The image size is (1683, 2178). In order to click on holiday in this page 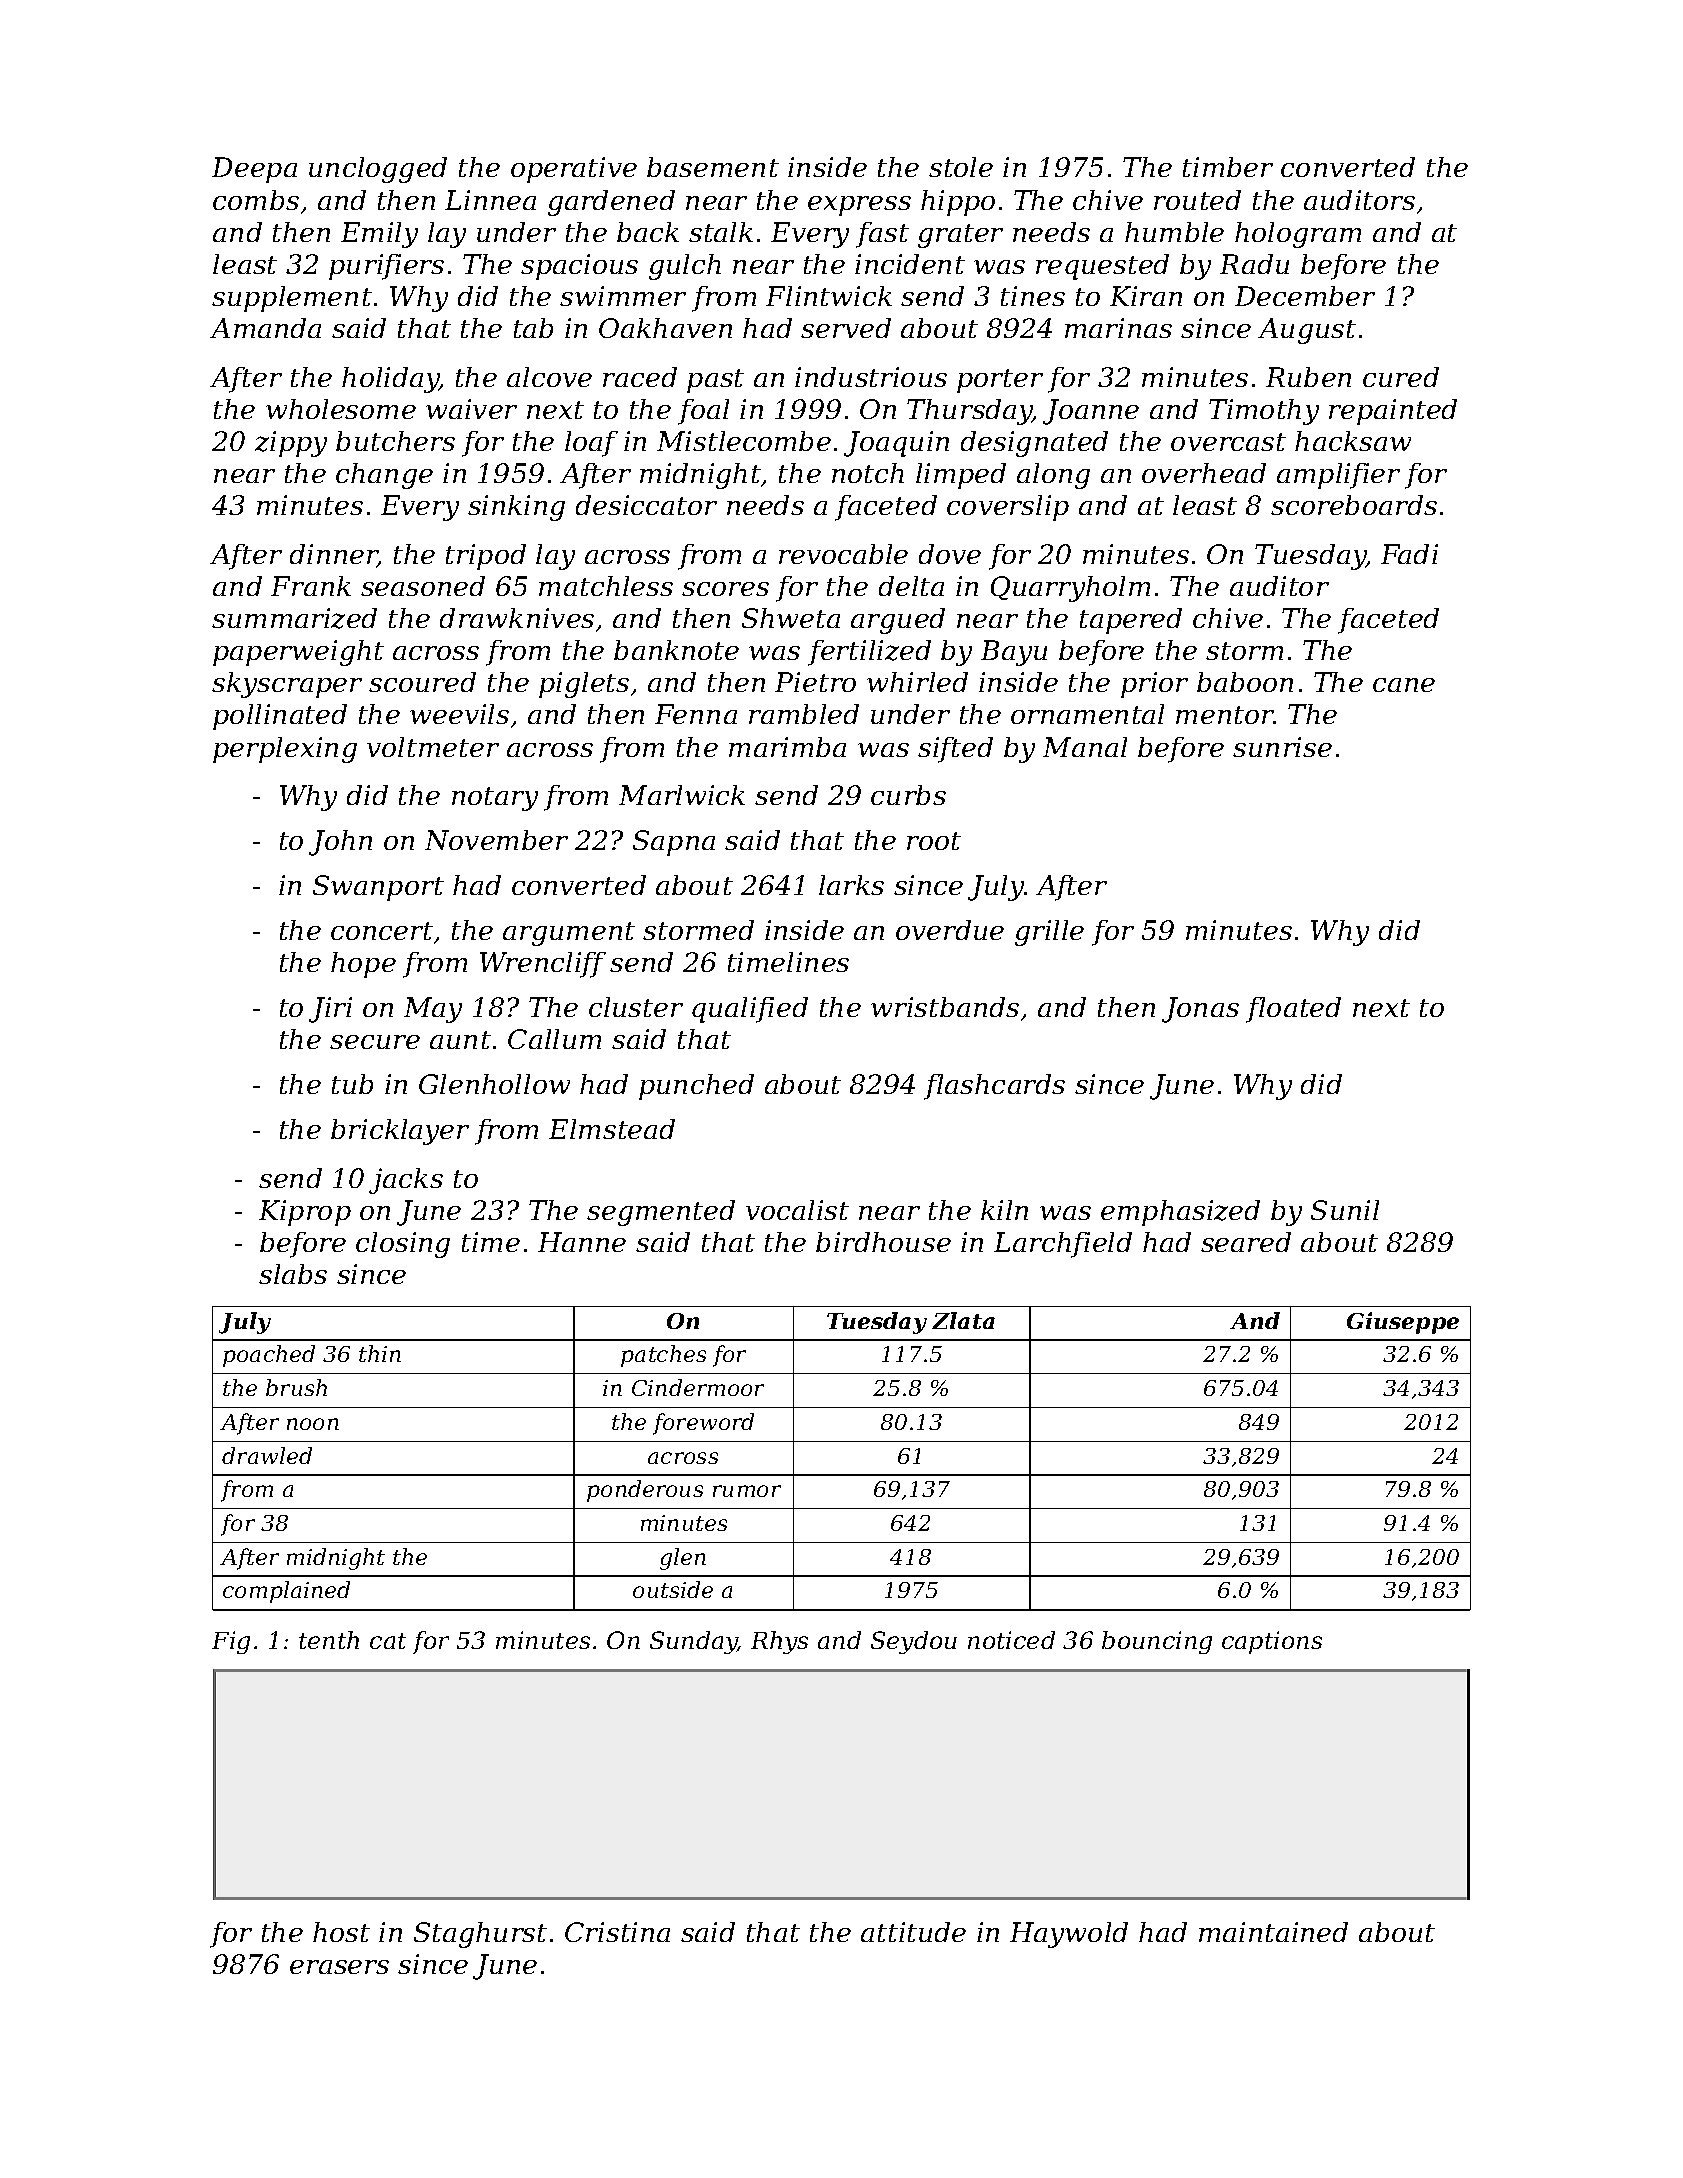, I will do `click(390, 380)`.
